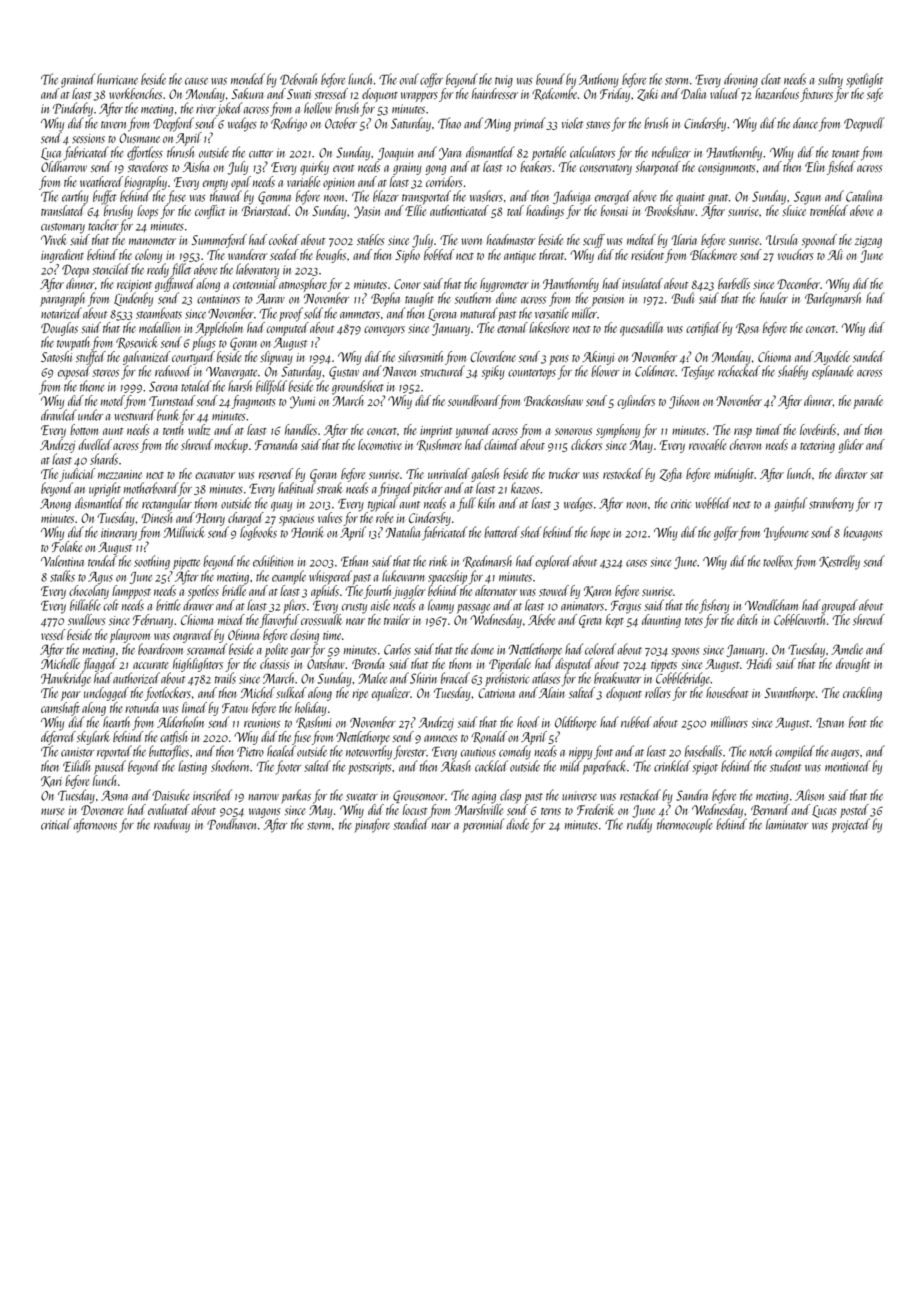 The width and height of the page is (924, 1308). I want to click on zigzag, so click(868, 242).
